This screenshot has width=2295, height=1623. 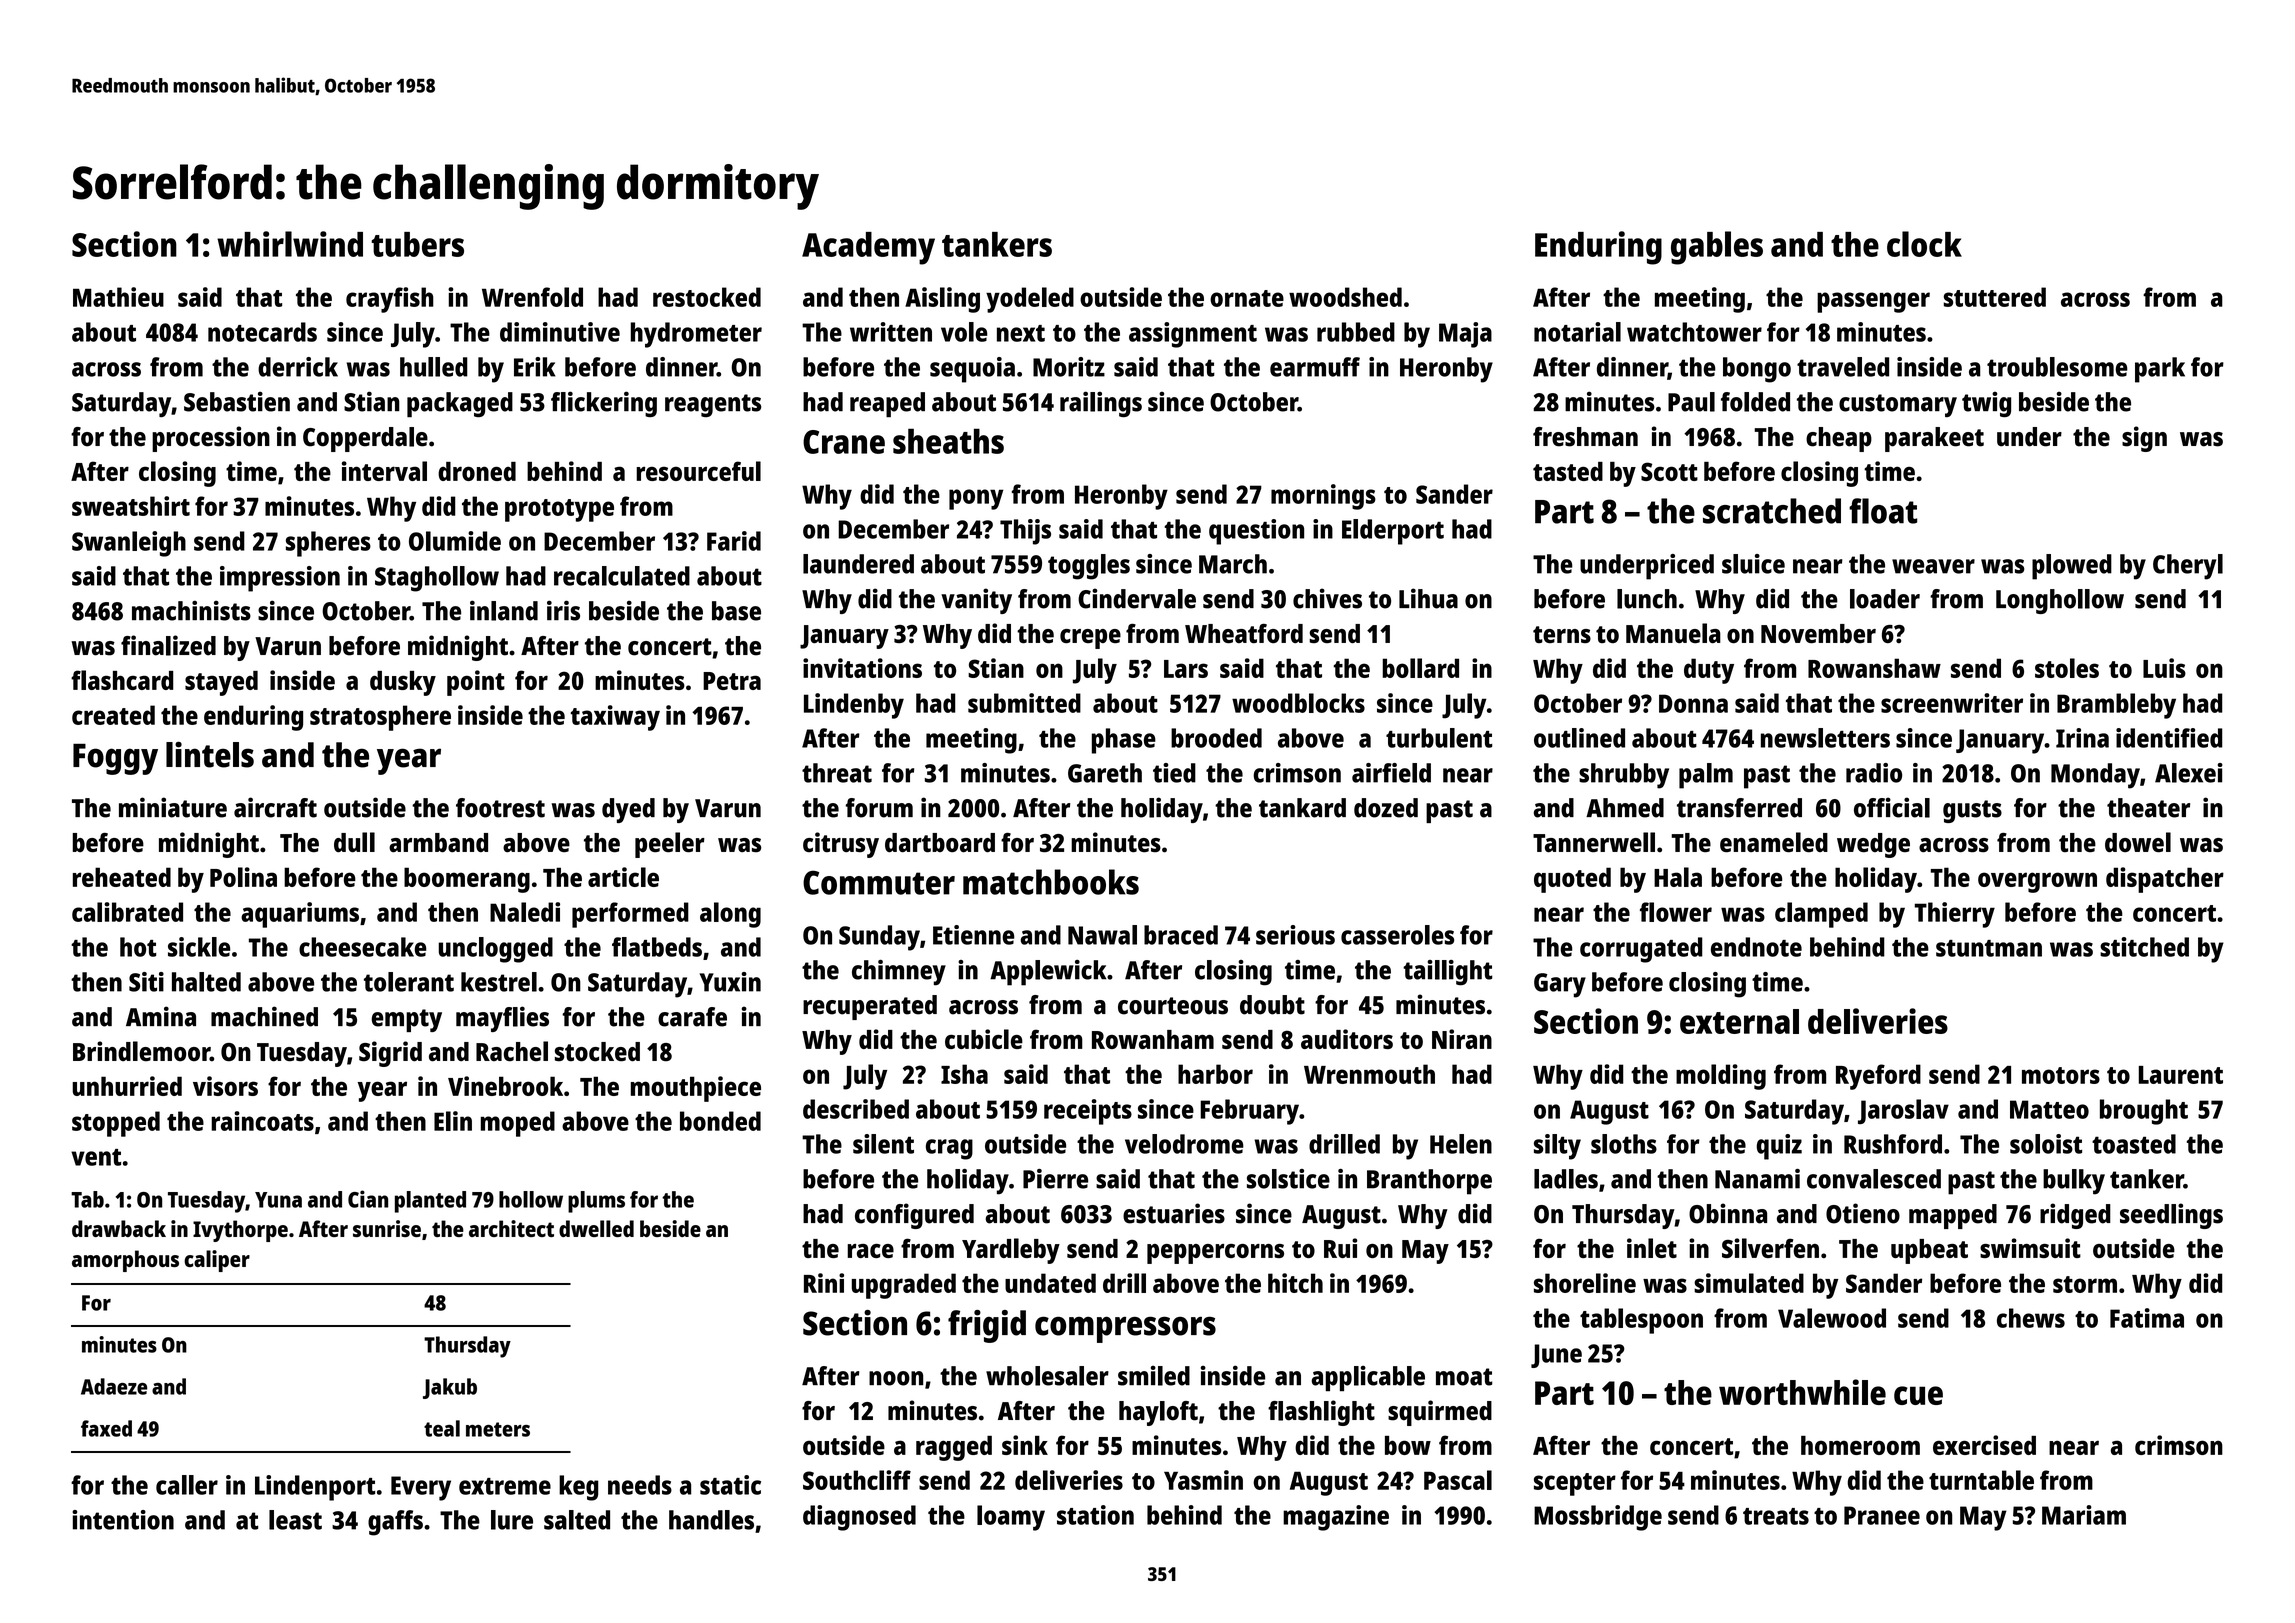 I want to click on inland, so click(x=504, y=610).
